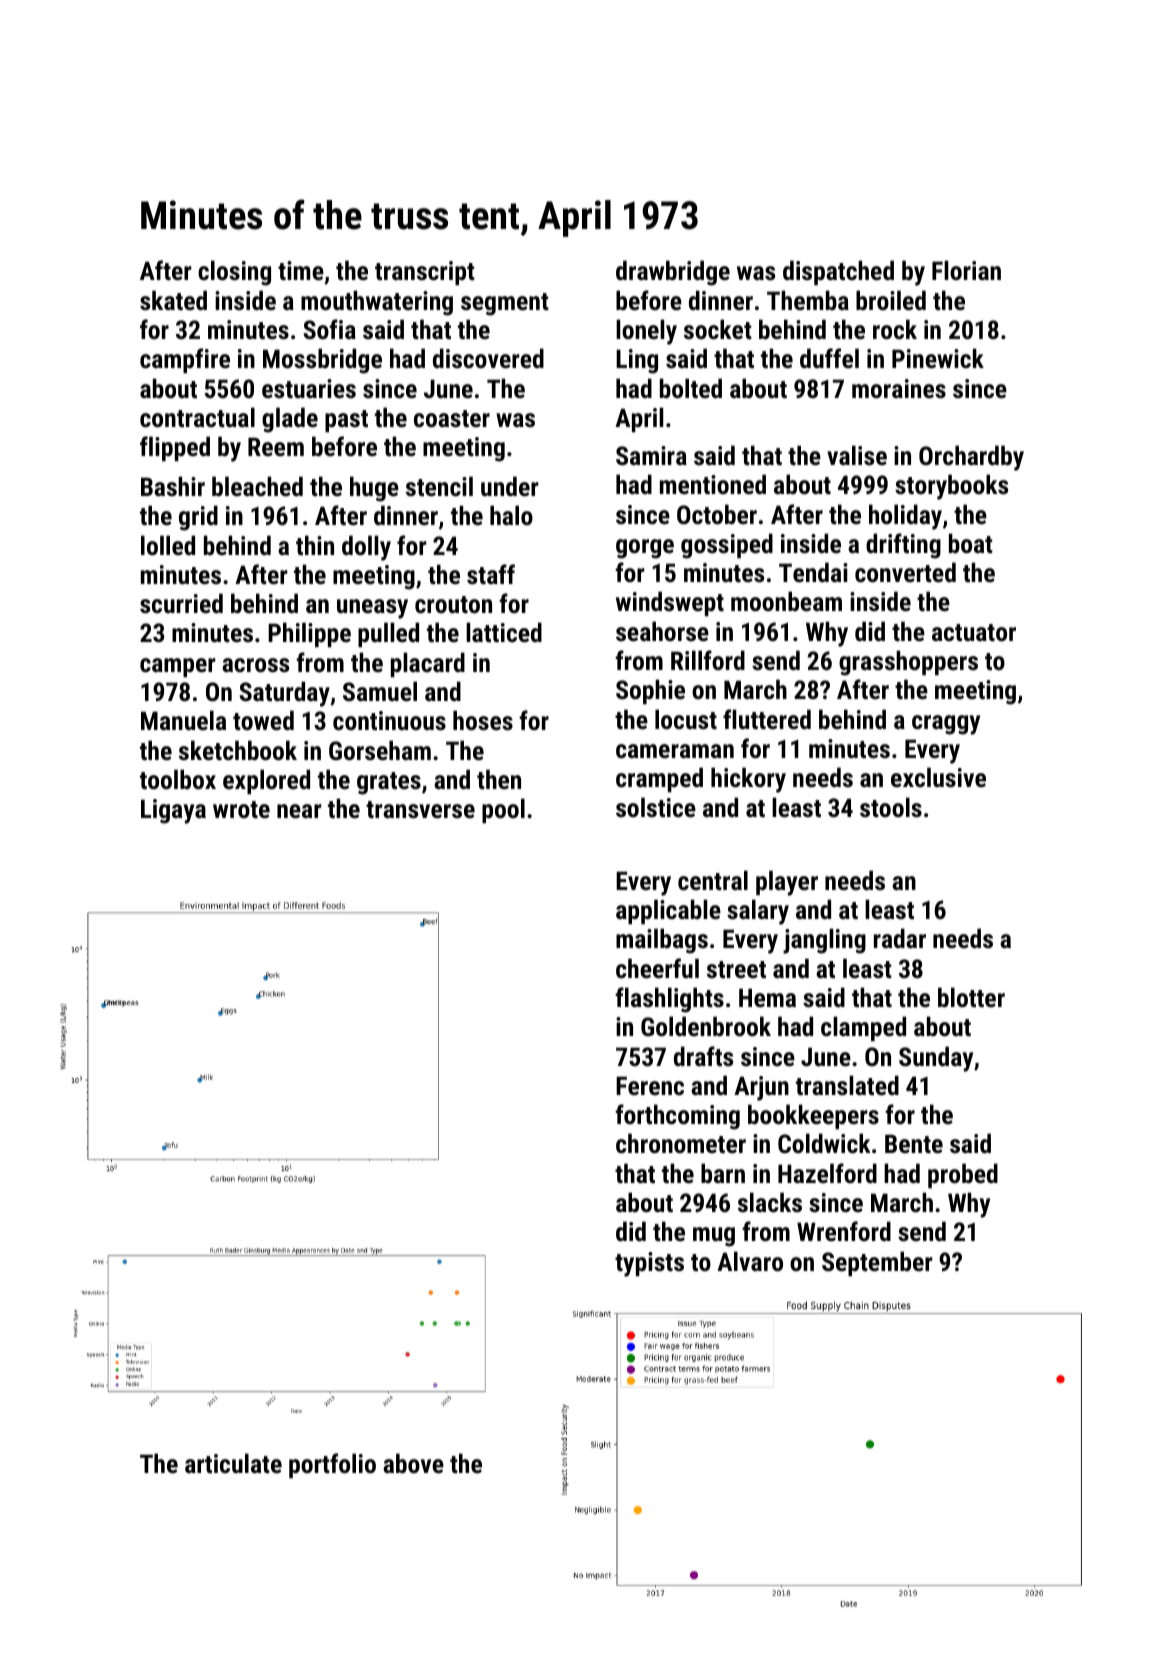  Describe the element at coordinates (173, 811) in the page. I see `Ligaya` at that location.
